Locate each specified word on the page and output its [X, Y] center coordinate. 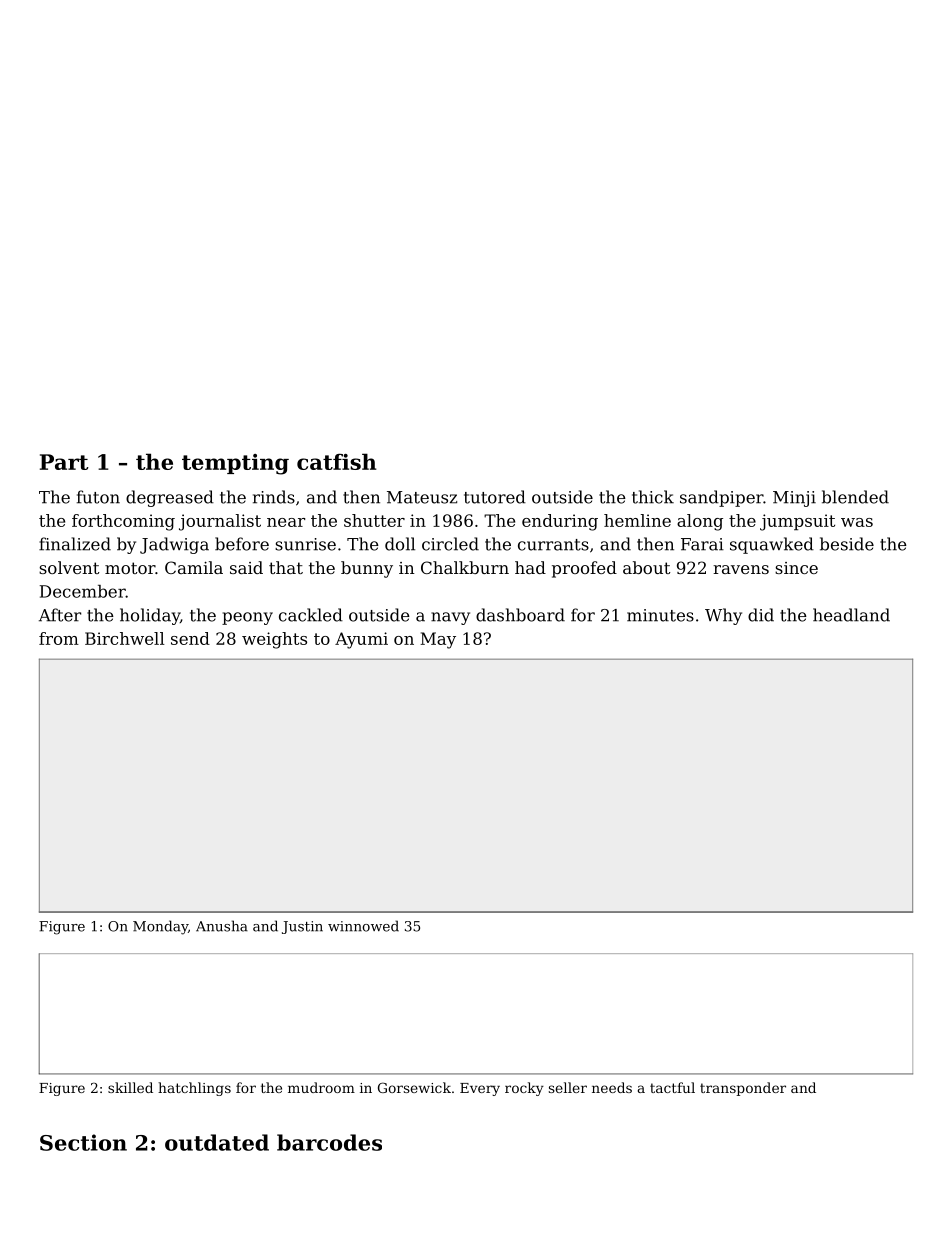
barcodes [329, 1142]
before [242, 544]
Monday [160, 927]
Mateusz [422, 497]
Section [83, 1142]
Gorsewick [414, 1087]
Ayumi [361, 640]
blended [855, 497]
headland [851, 615]
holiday [150, 616]
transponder [743, 1089]
